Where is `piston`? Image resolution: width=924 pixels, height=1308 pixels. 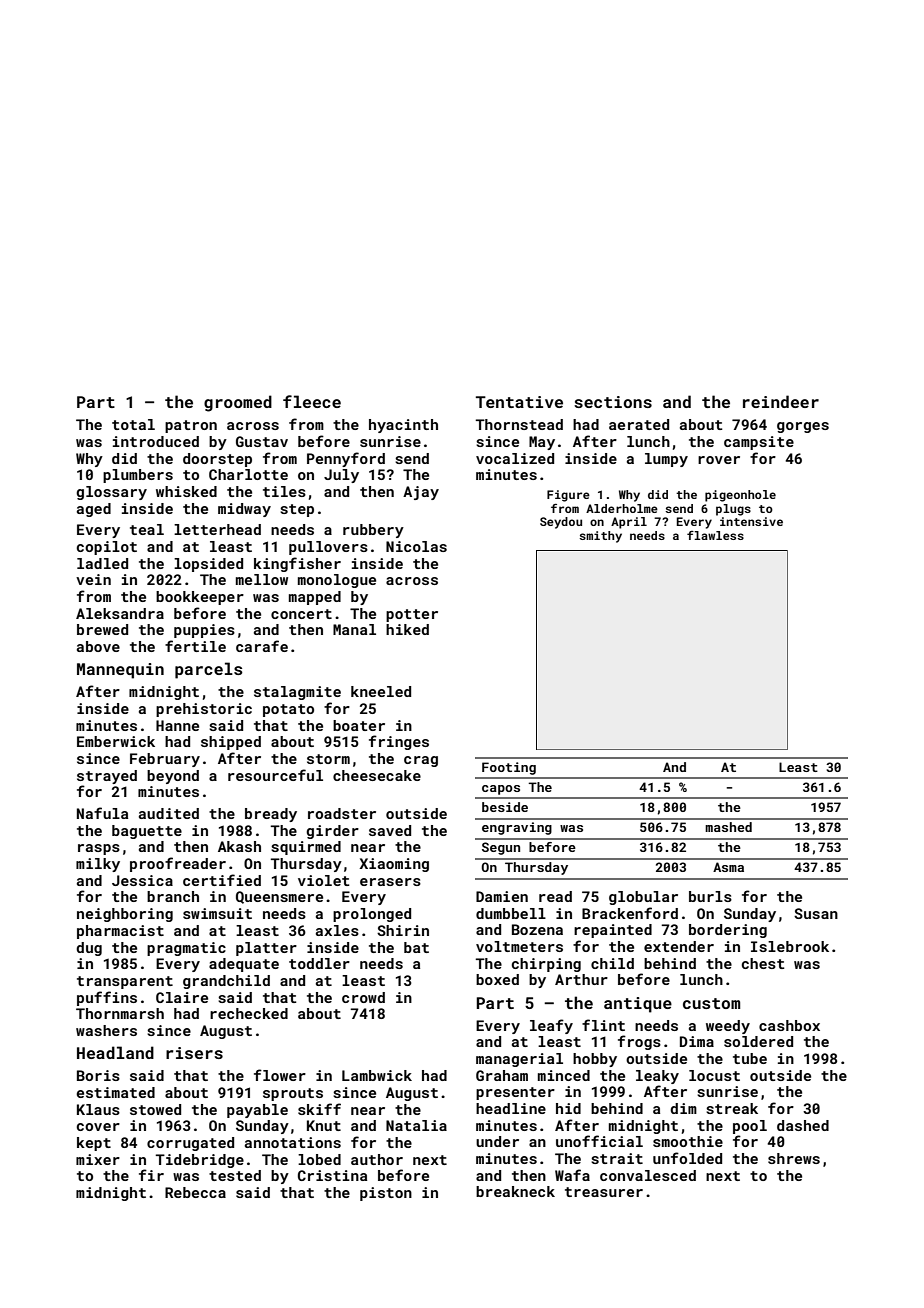
piston is located at coordinates (386, 1194).
